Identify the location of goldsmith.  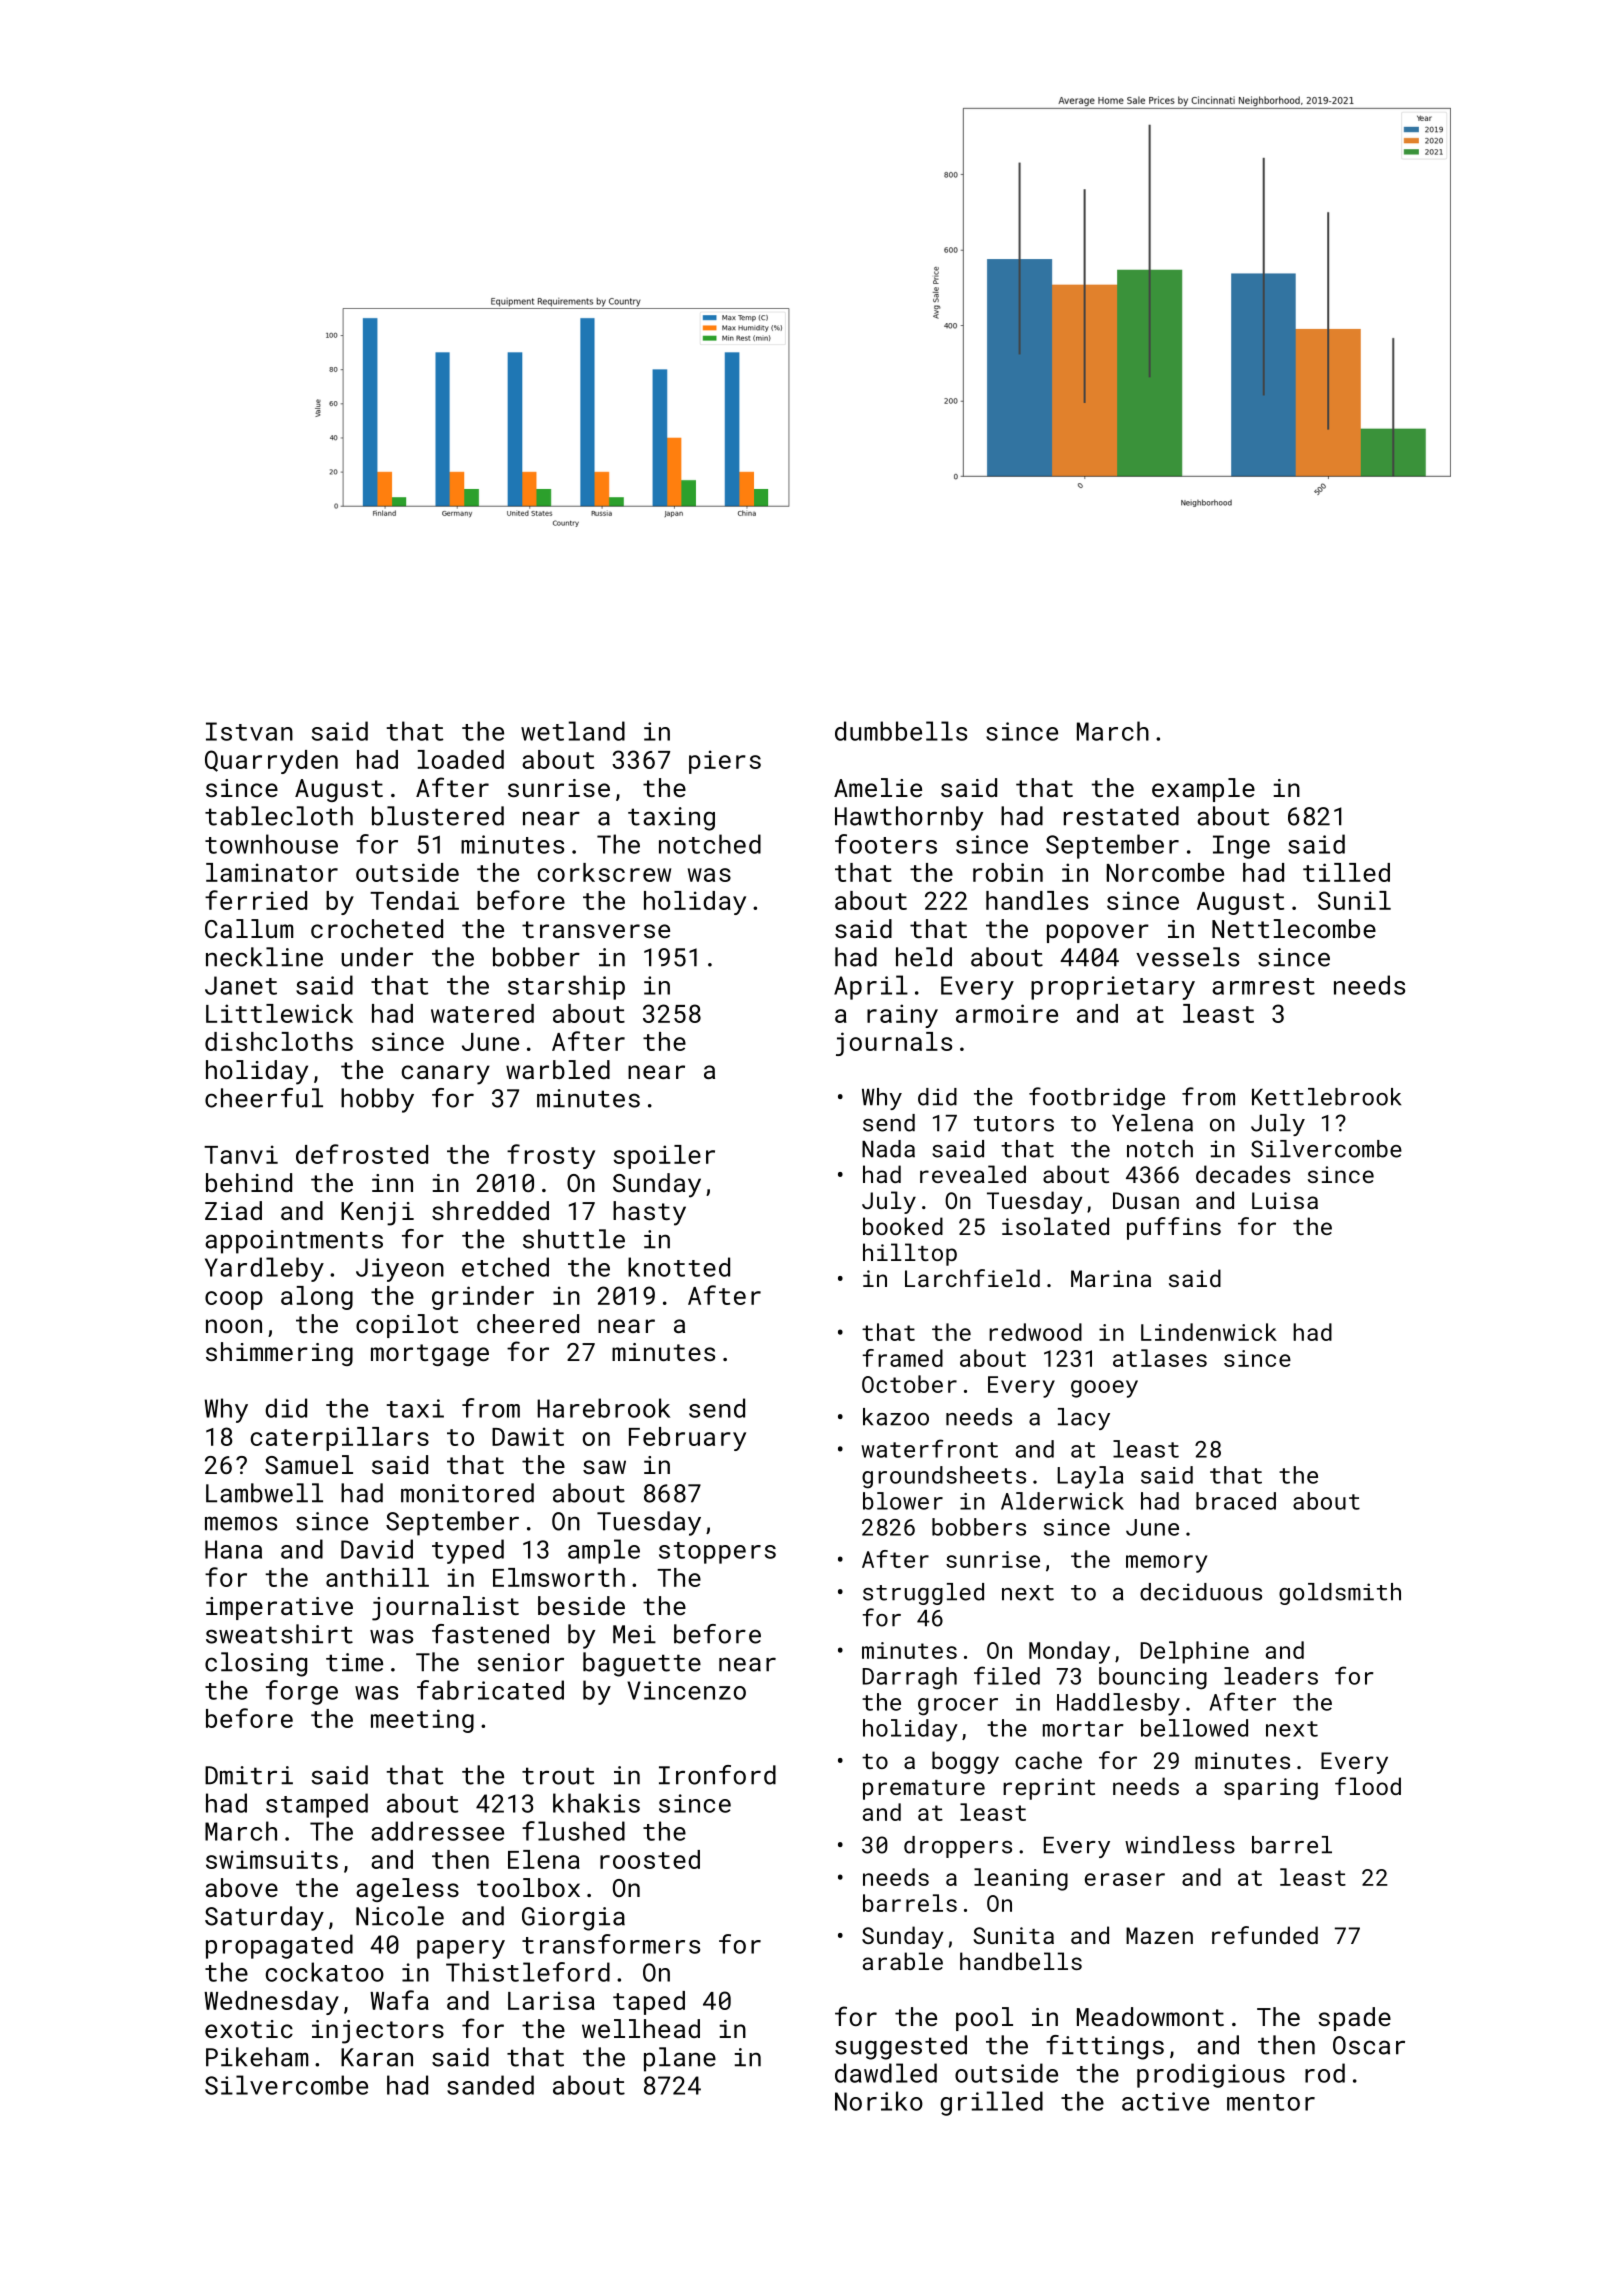
(1340, 1594).
